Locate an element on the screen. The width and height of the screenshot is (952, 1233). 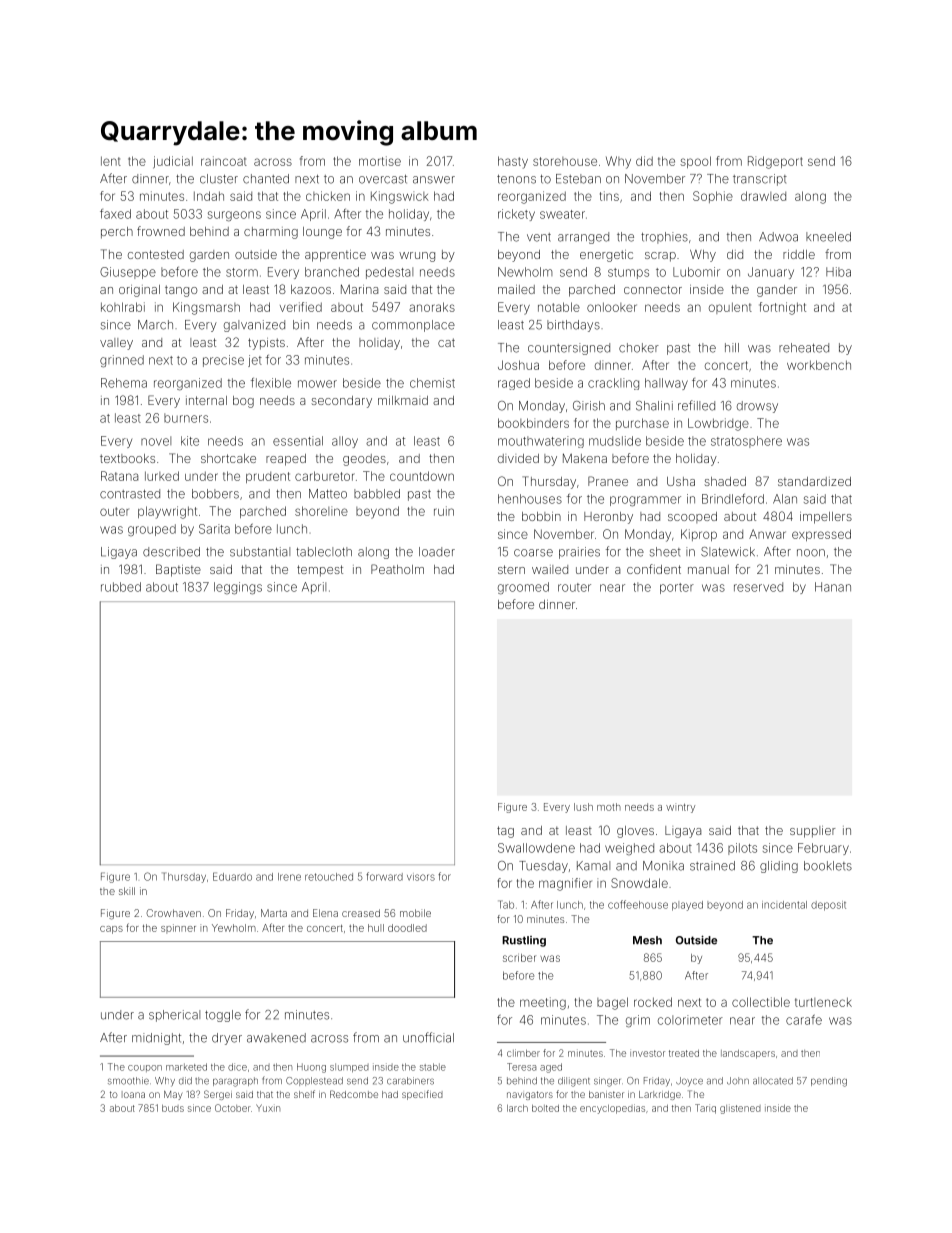
visors is located at coordinates (421, 877).
